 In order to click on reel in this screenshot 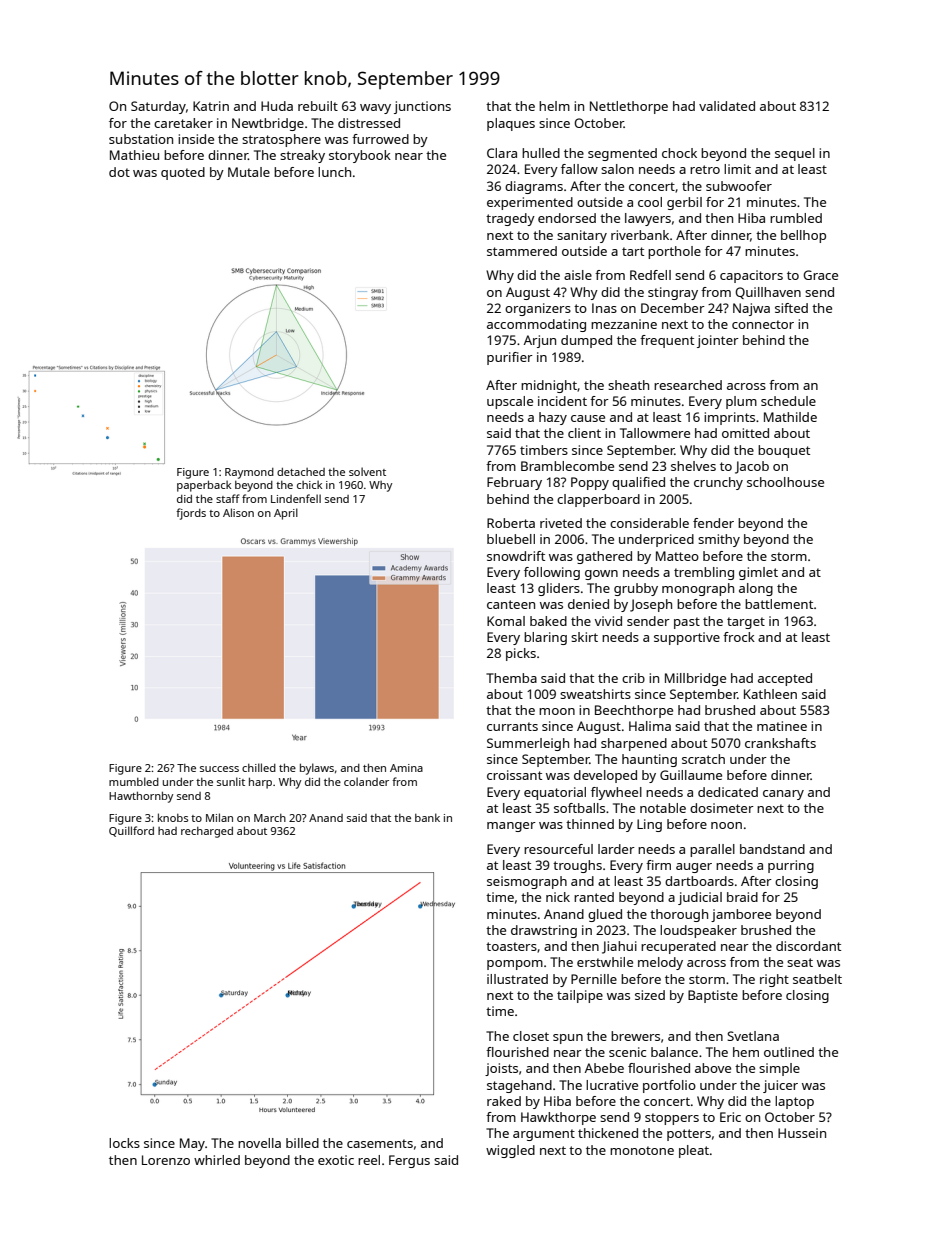, I will do `click(369, 1160)`.
